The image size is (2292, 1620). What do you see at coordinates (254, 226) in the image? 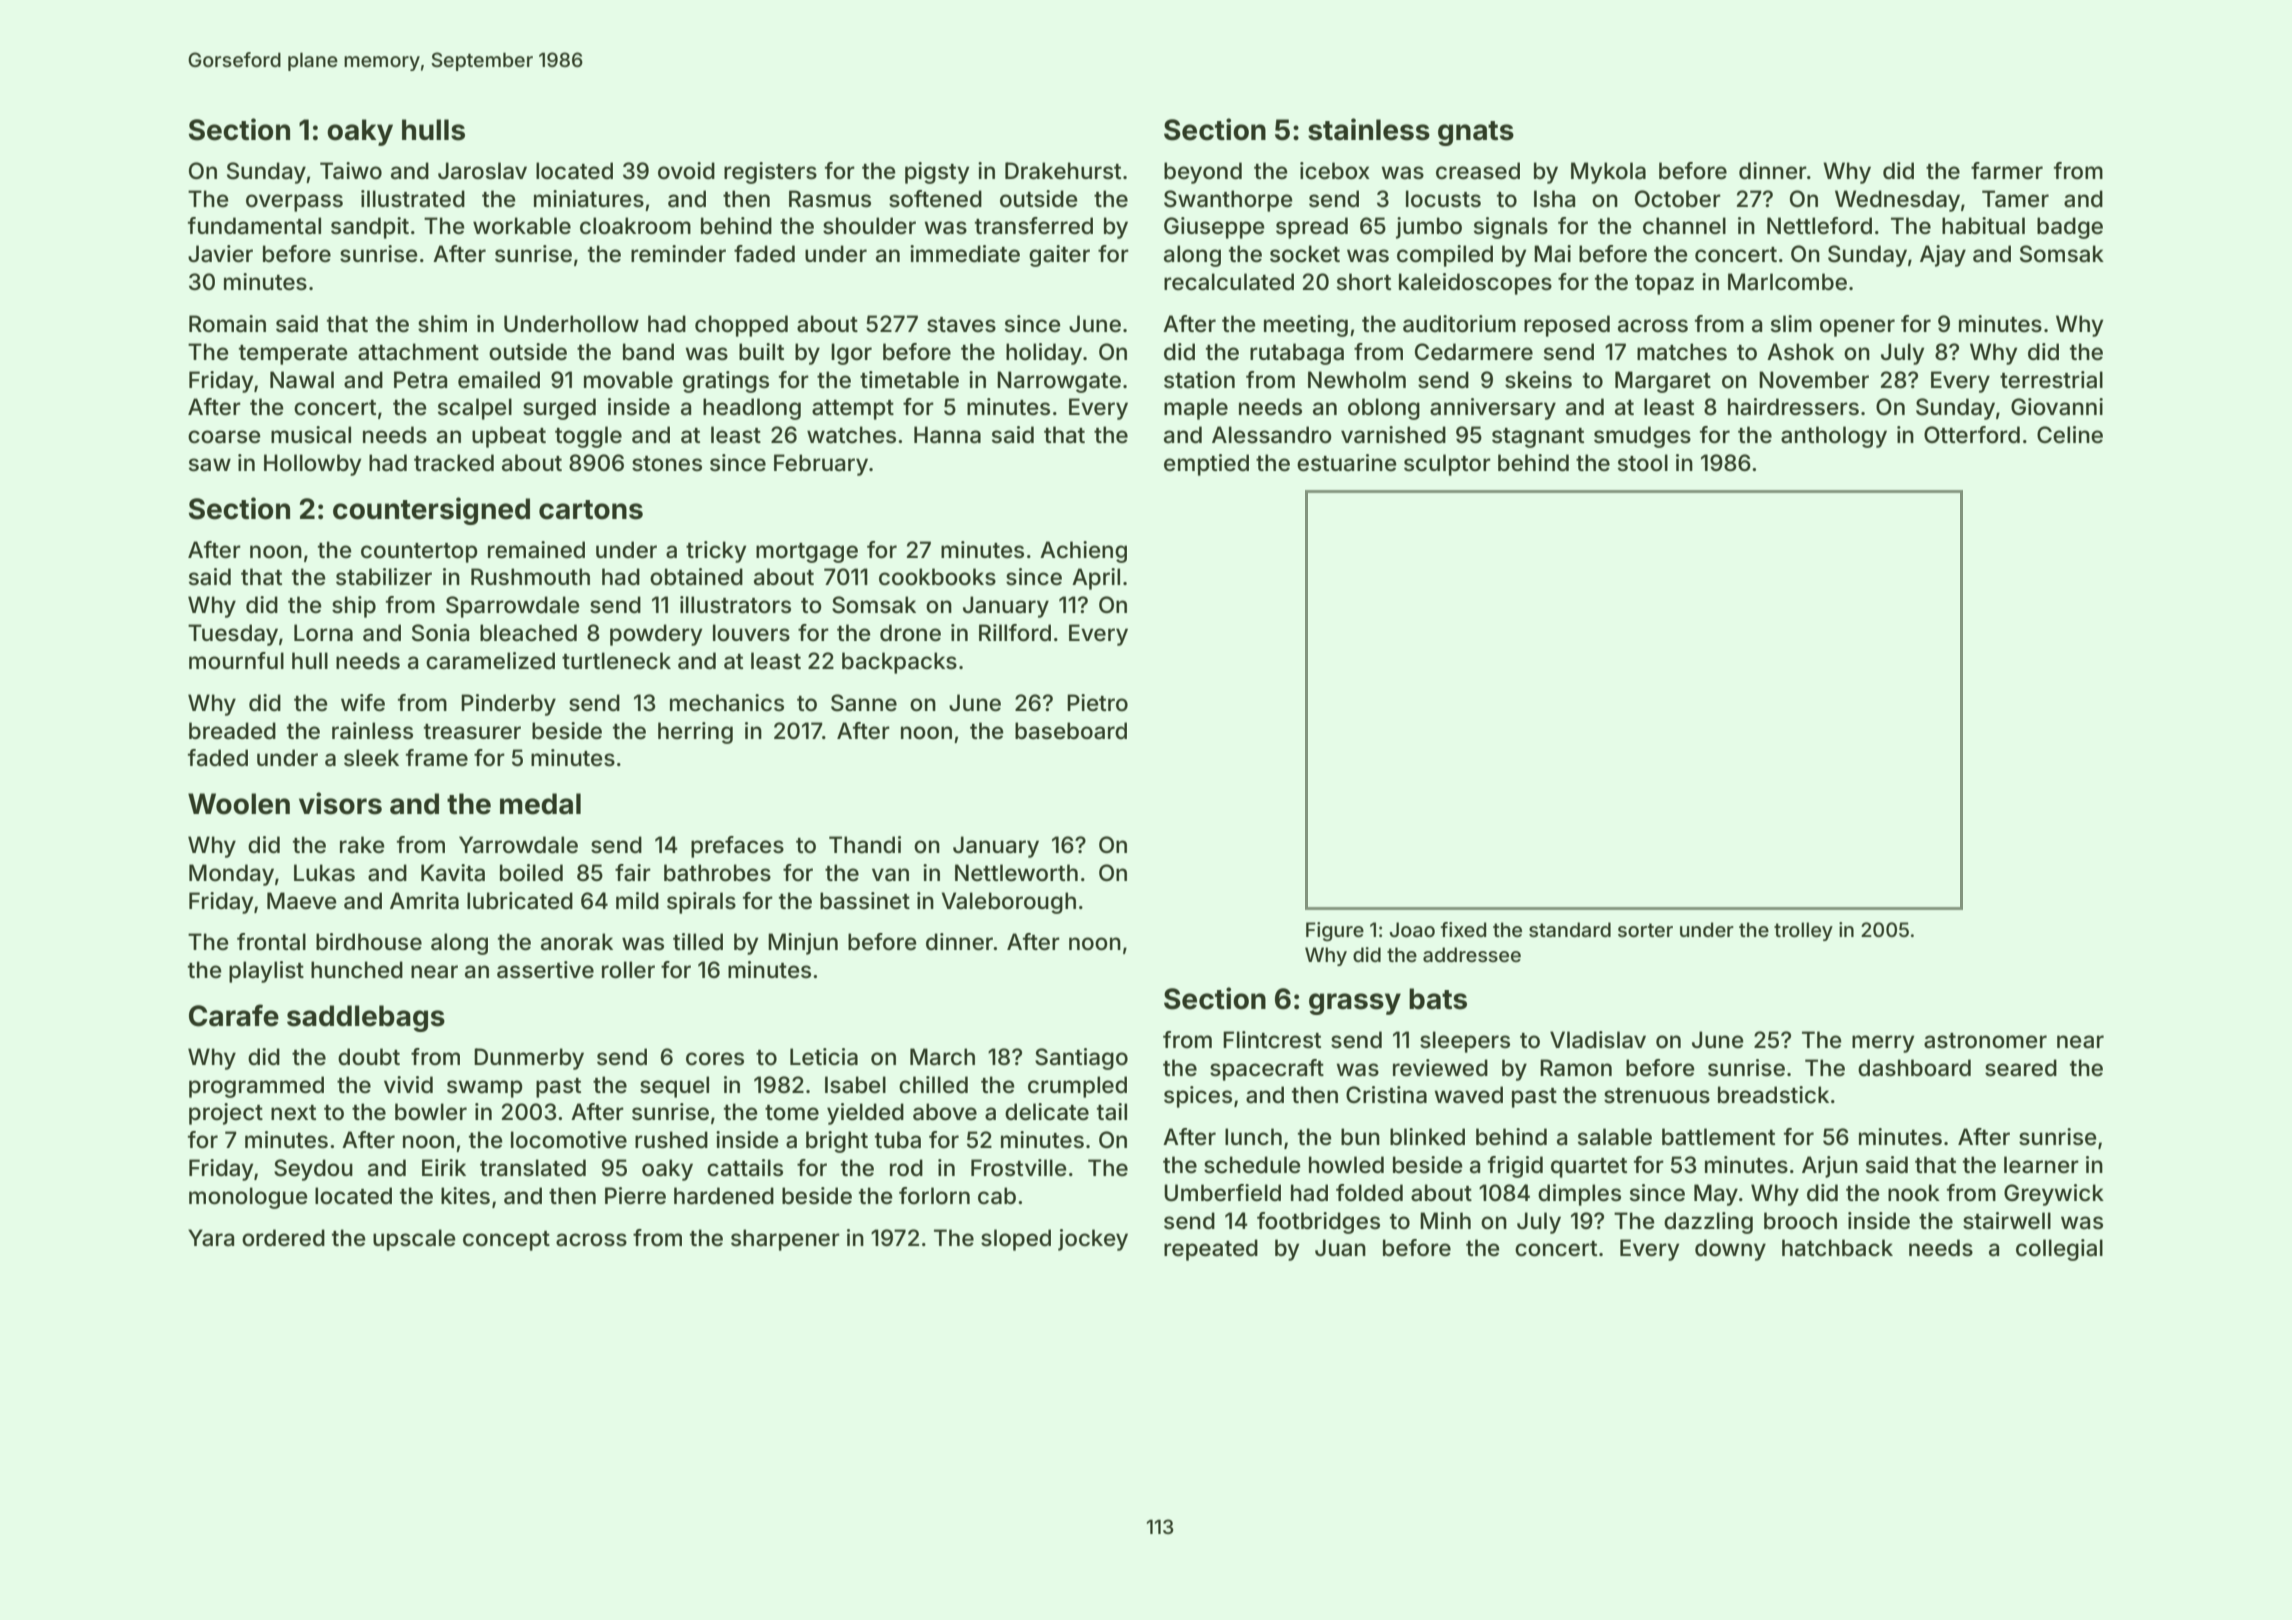
I see `fundamental` at bounding box center [254, 226].
